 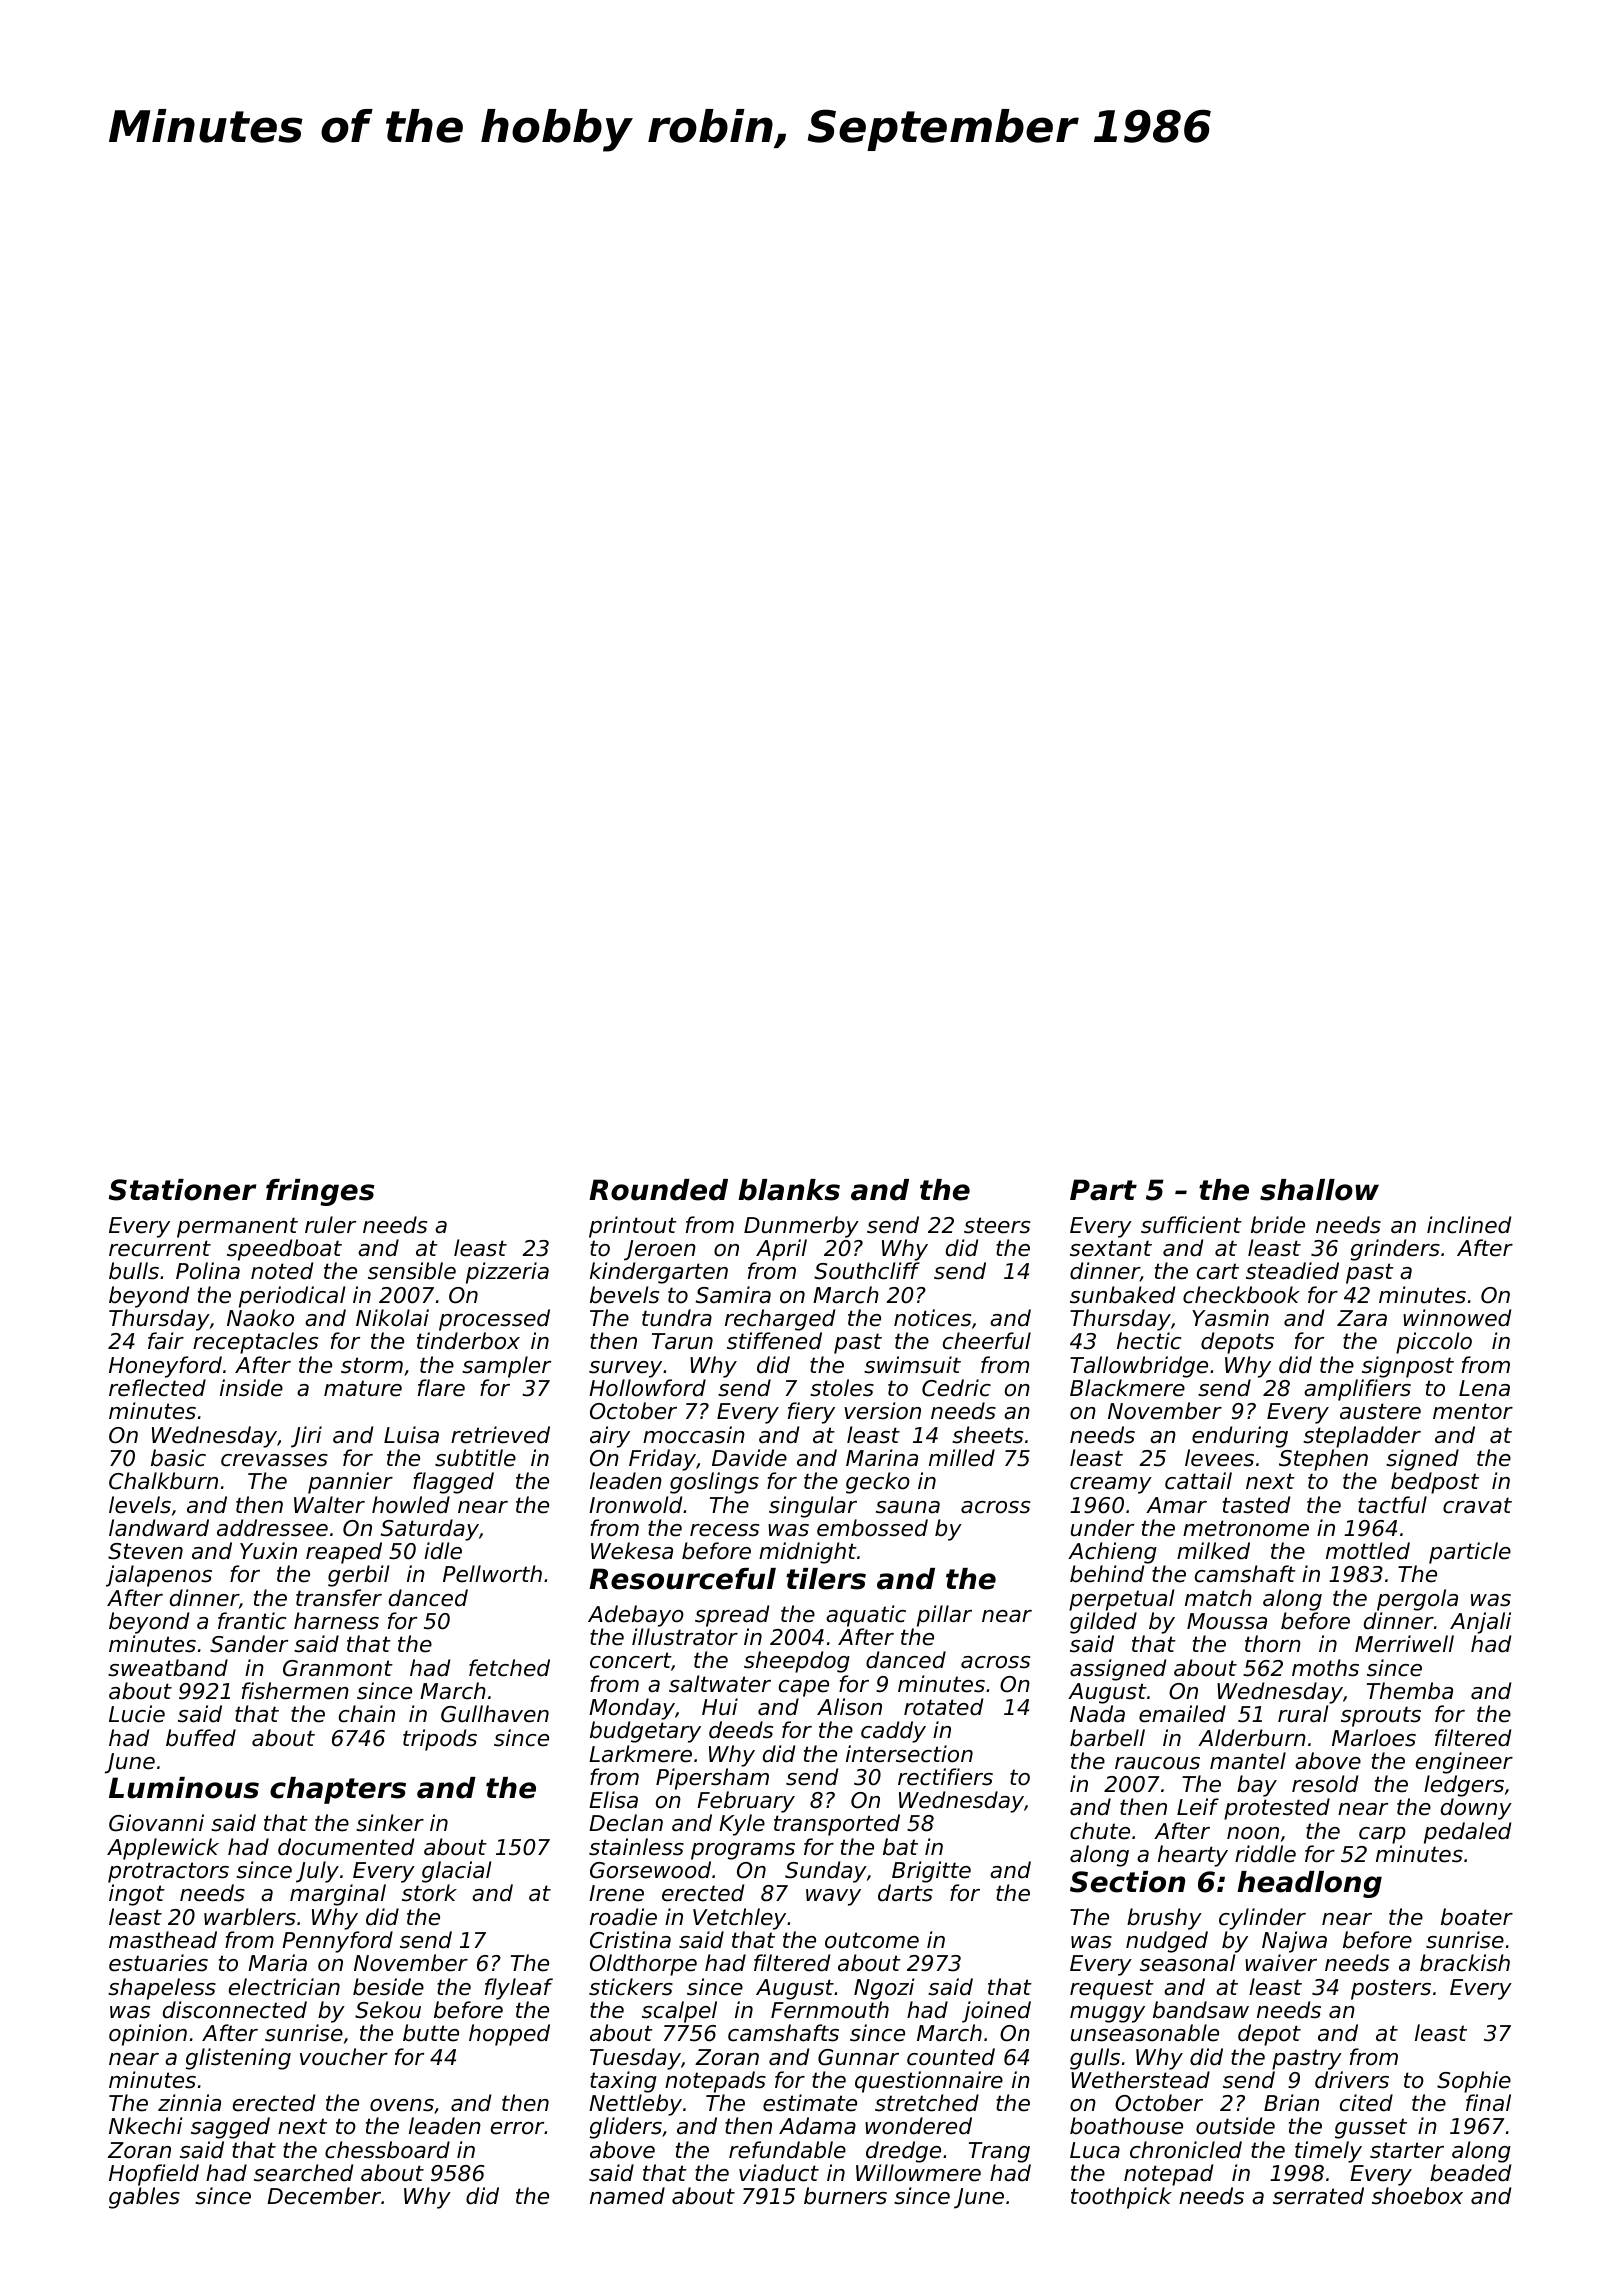 I want to click on viaduct, so click(x=779, y=2173).
